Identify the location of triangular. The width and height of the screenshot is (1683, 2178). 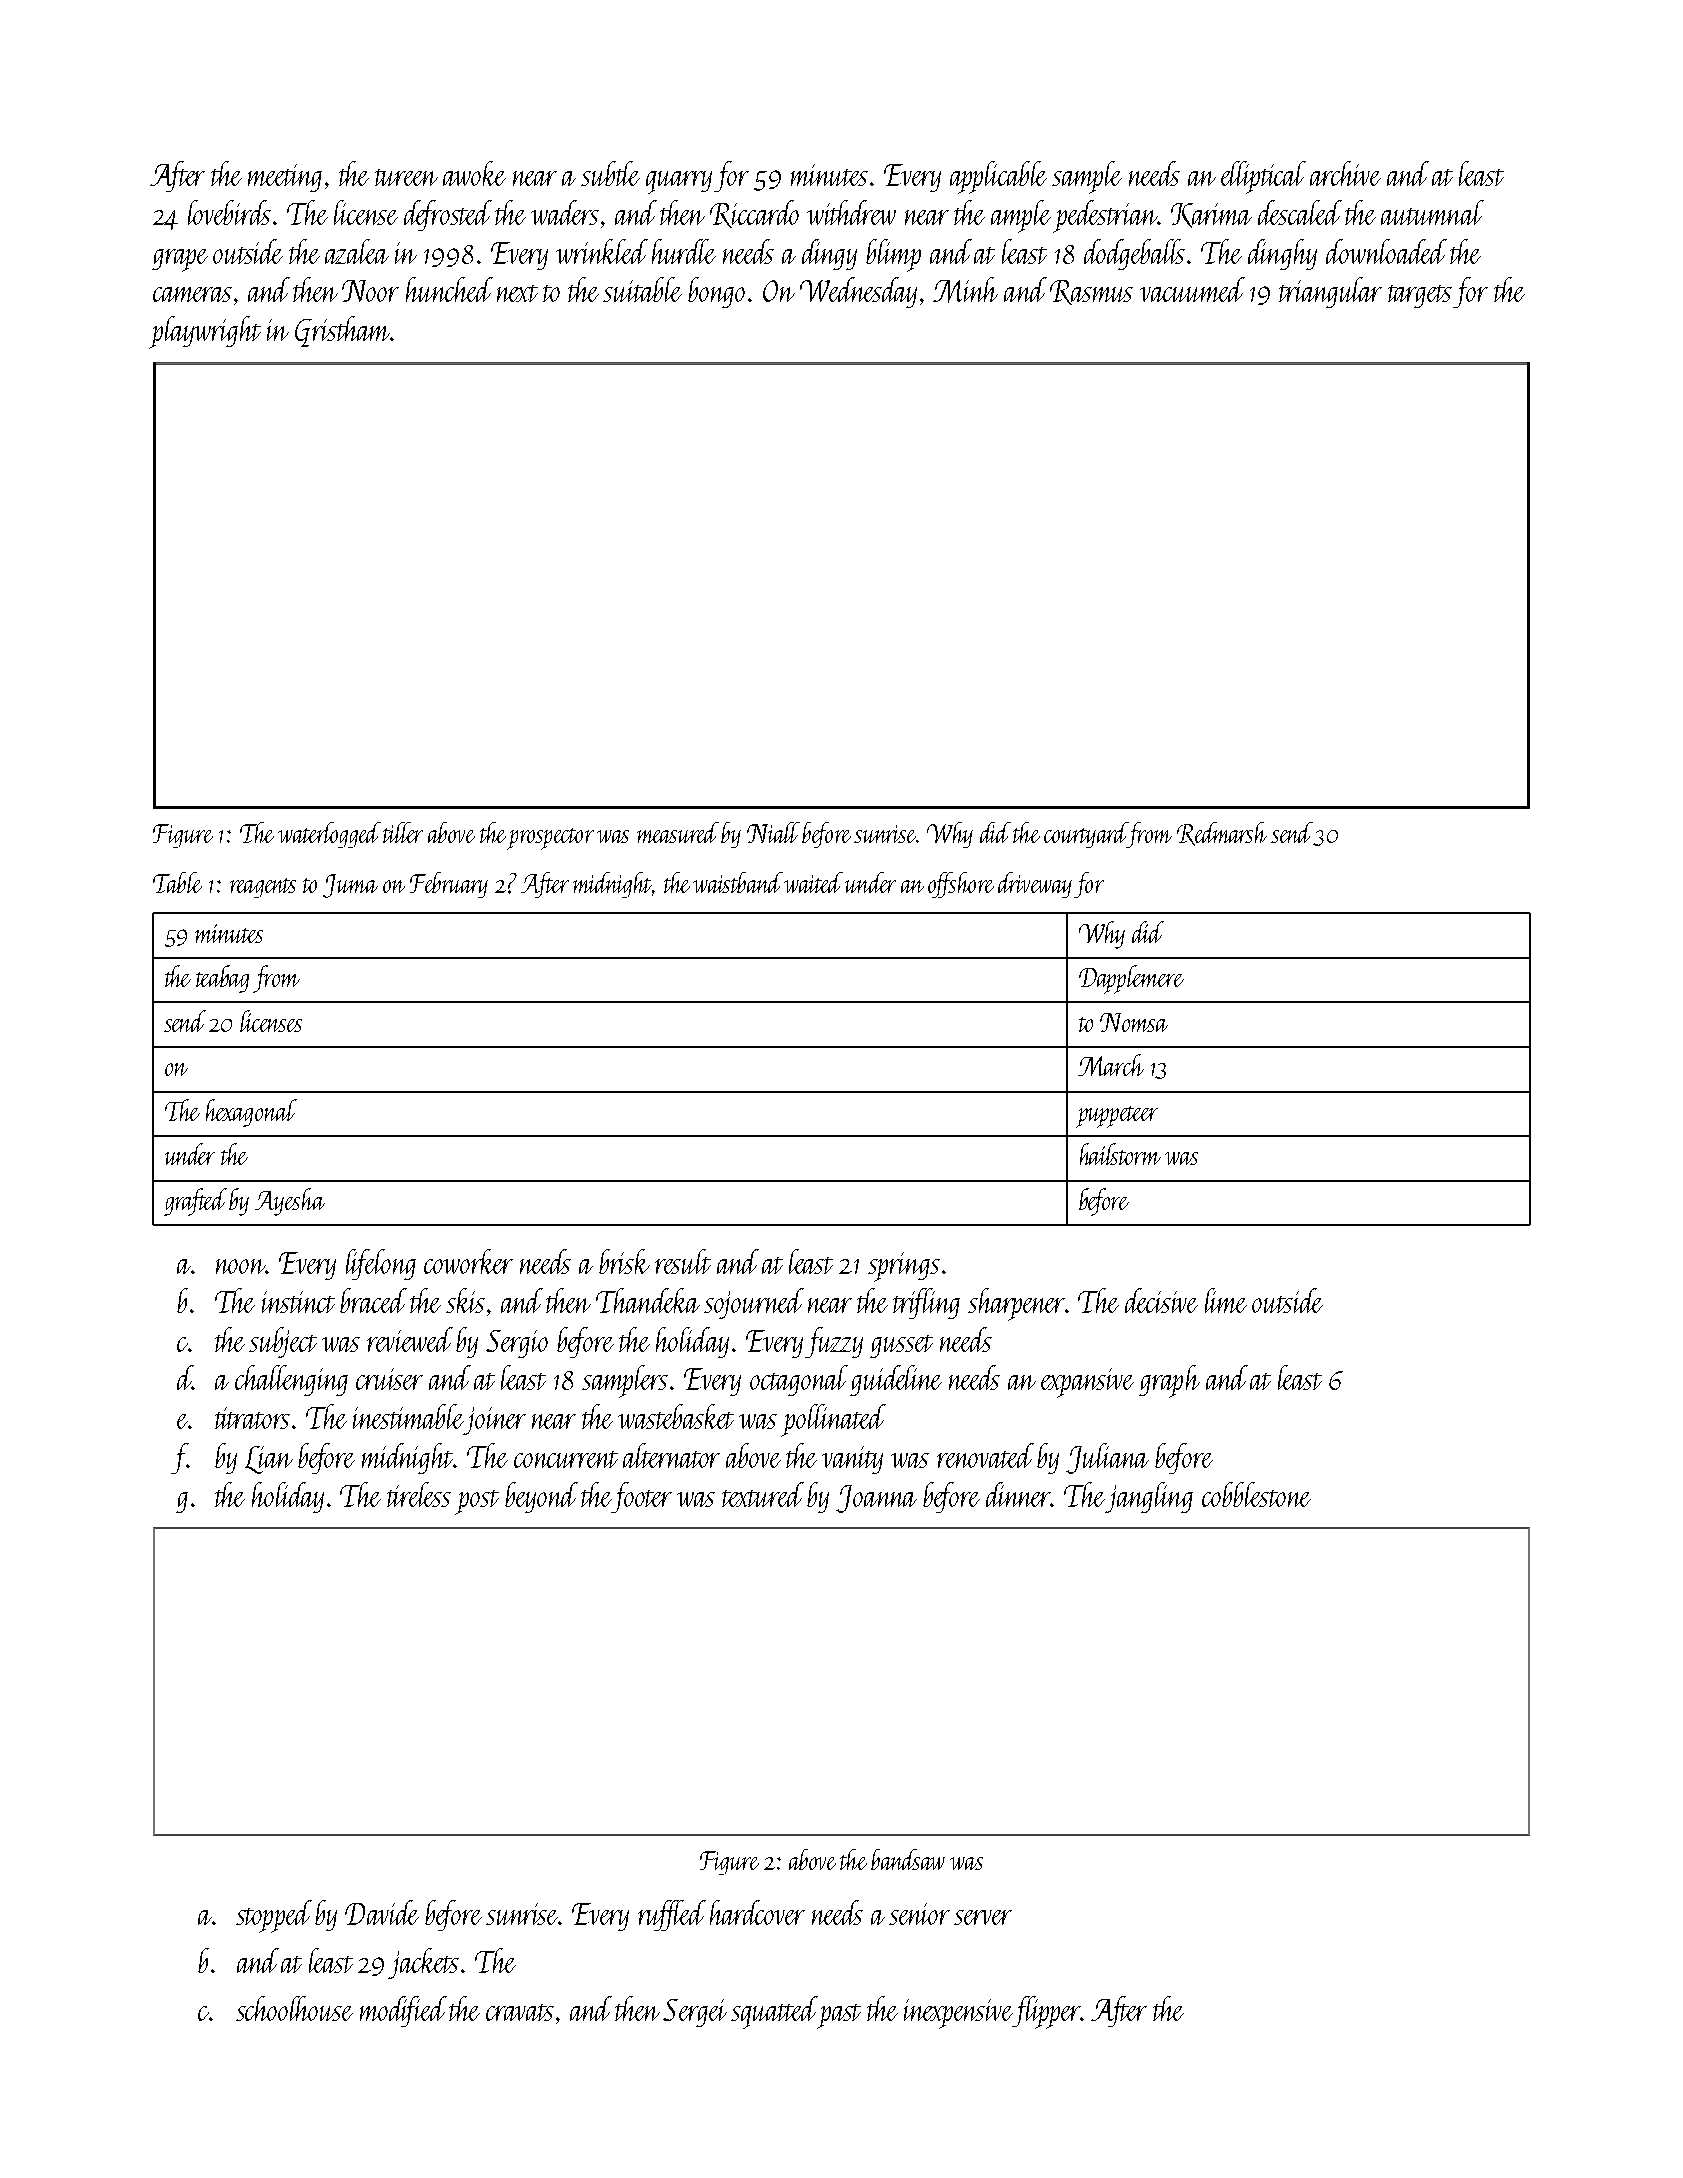
(1330, 292).
